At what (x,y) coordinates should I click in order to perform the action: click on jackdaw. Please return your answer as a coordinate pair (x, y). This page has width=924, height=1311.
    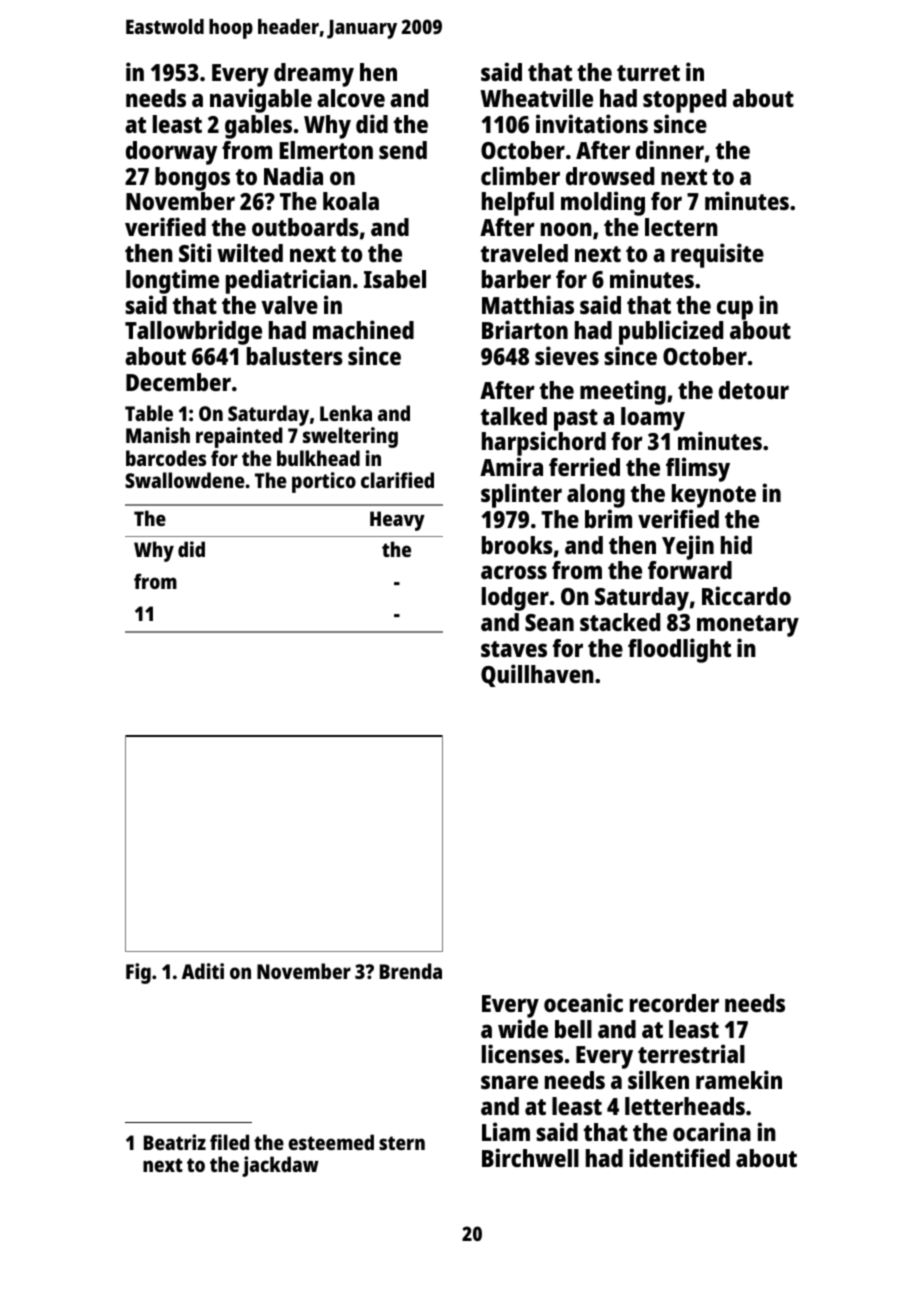
    Looking at the image, I should click on (280, 1166).
